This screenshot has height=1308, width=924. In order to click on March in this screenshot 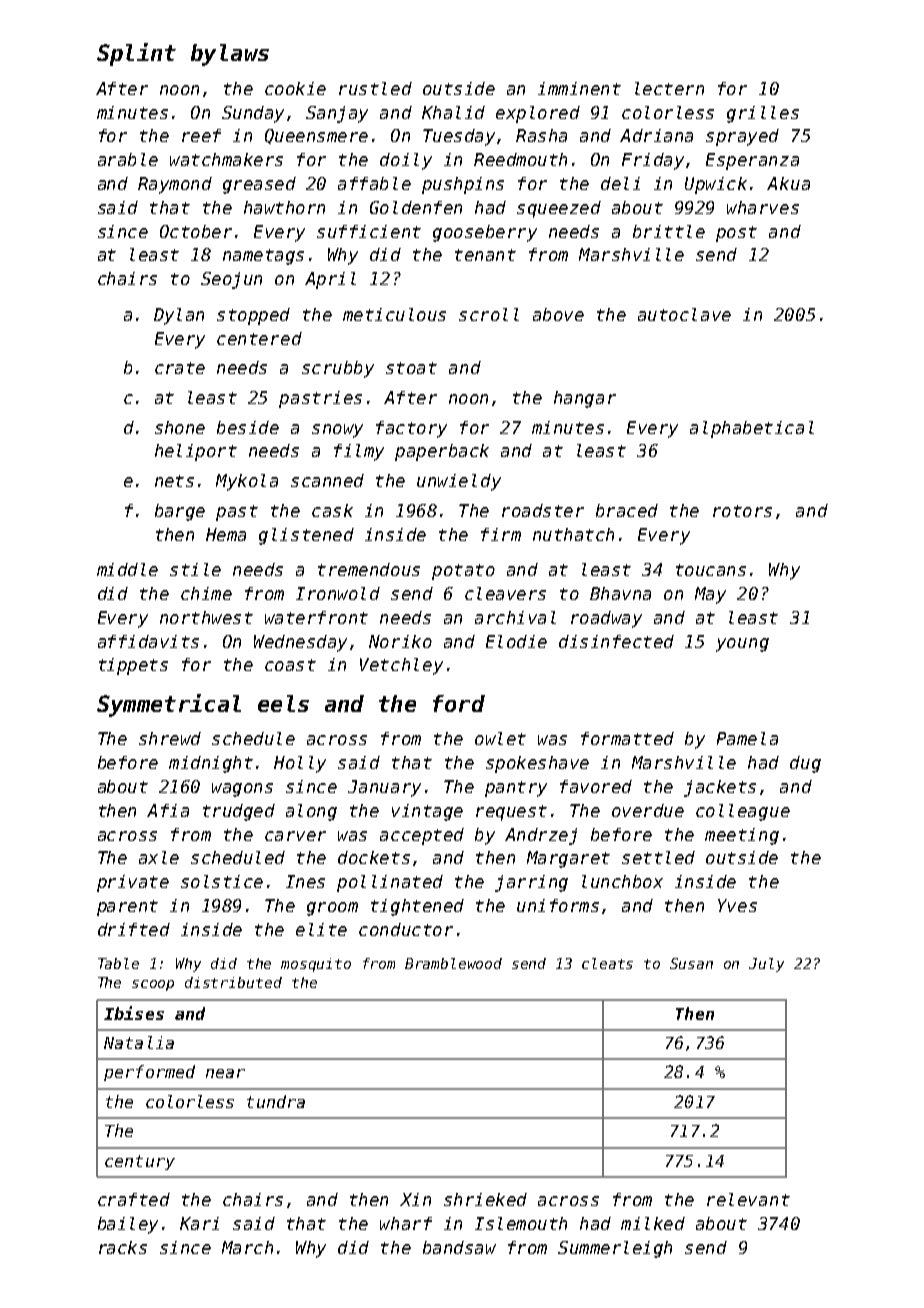, I will do `click(247, 1247)`.
